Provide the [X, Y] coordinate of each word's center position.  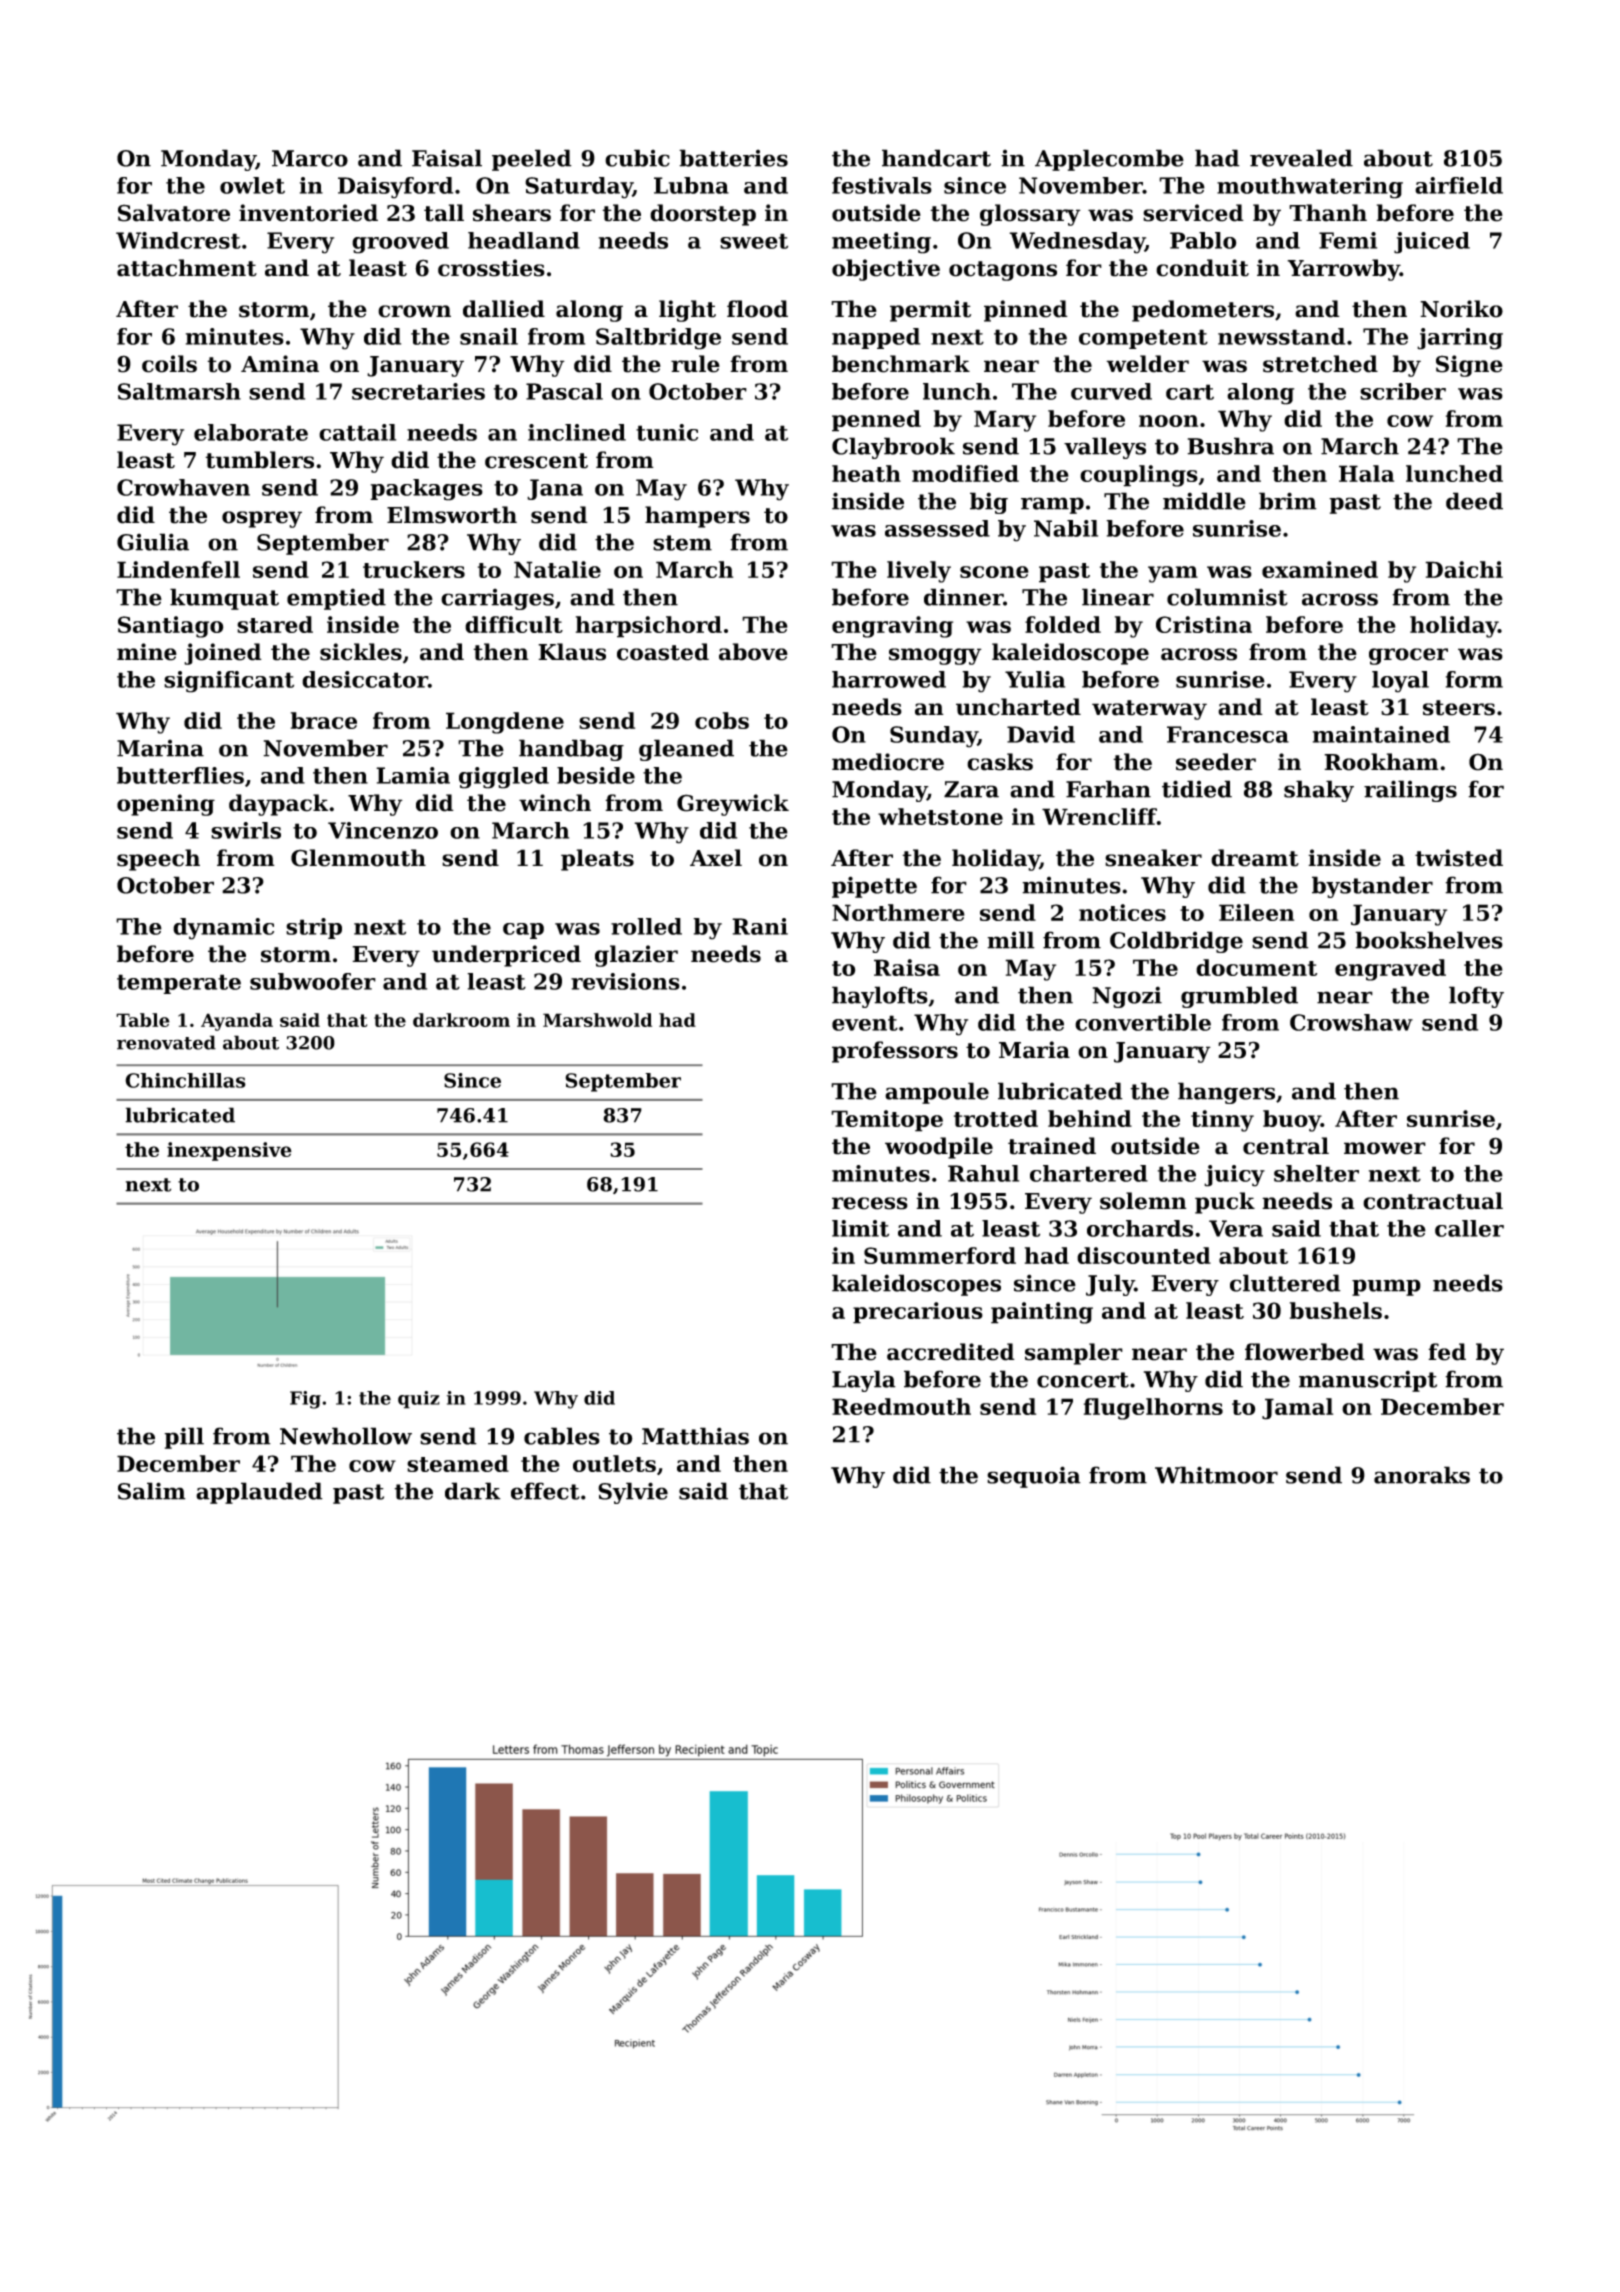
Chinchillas [185, 1080]
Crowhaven [183, 487]
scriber [1403, 391]
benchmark [901, 364]
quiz [419, 1400]
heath [866, 473]
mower [1385, 1148]
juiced [1432, 243]
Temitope [887, 1121]
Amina [280, 364]
